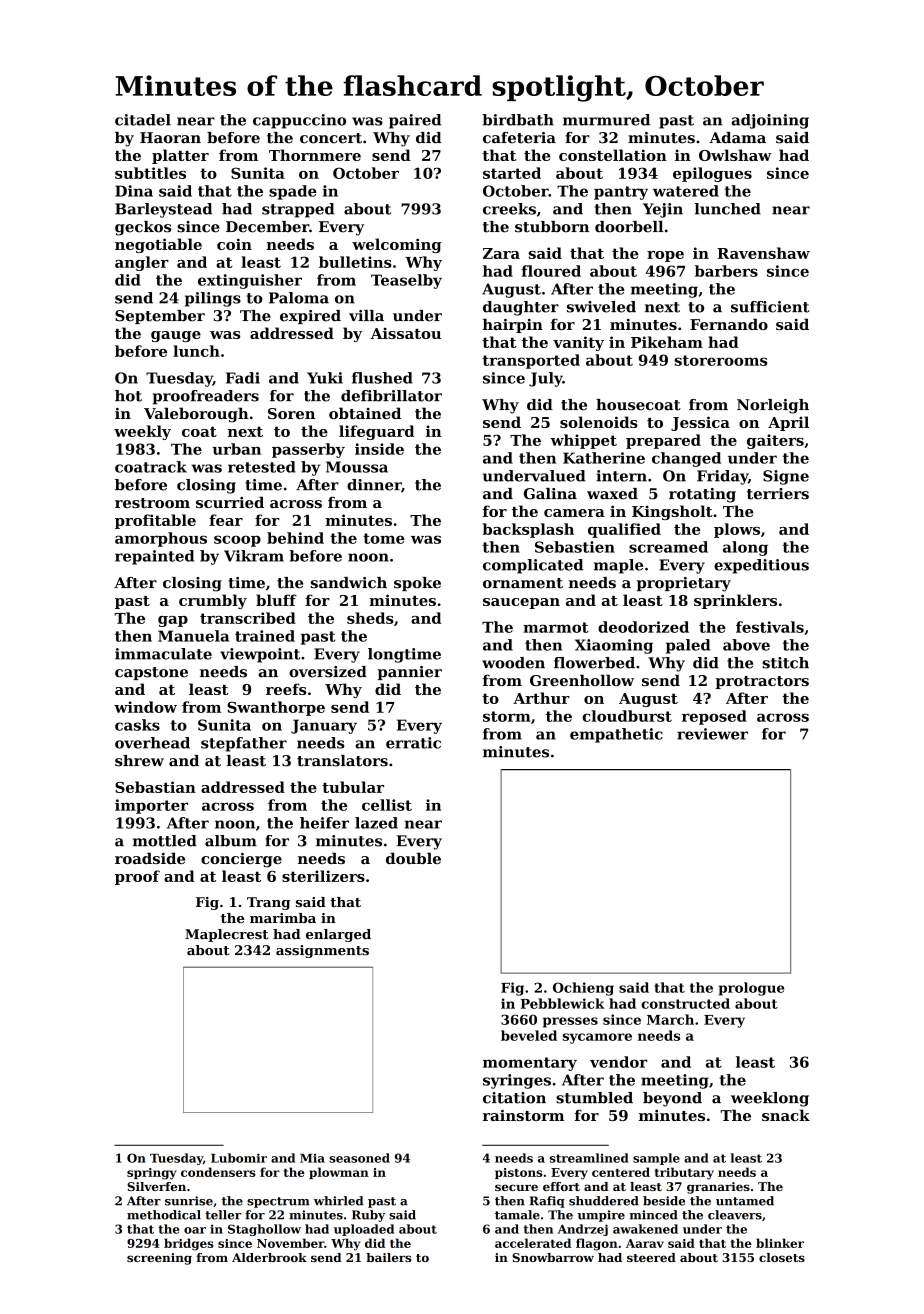  I want to click on welcoming, so click(397, 245).
